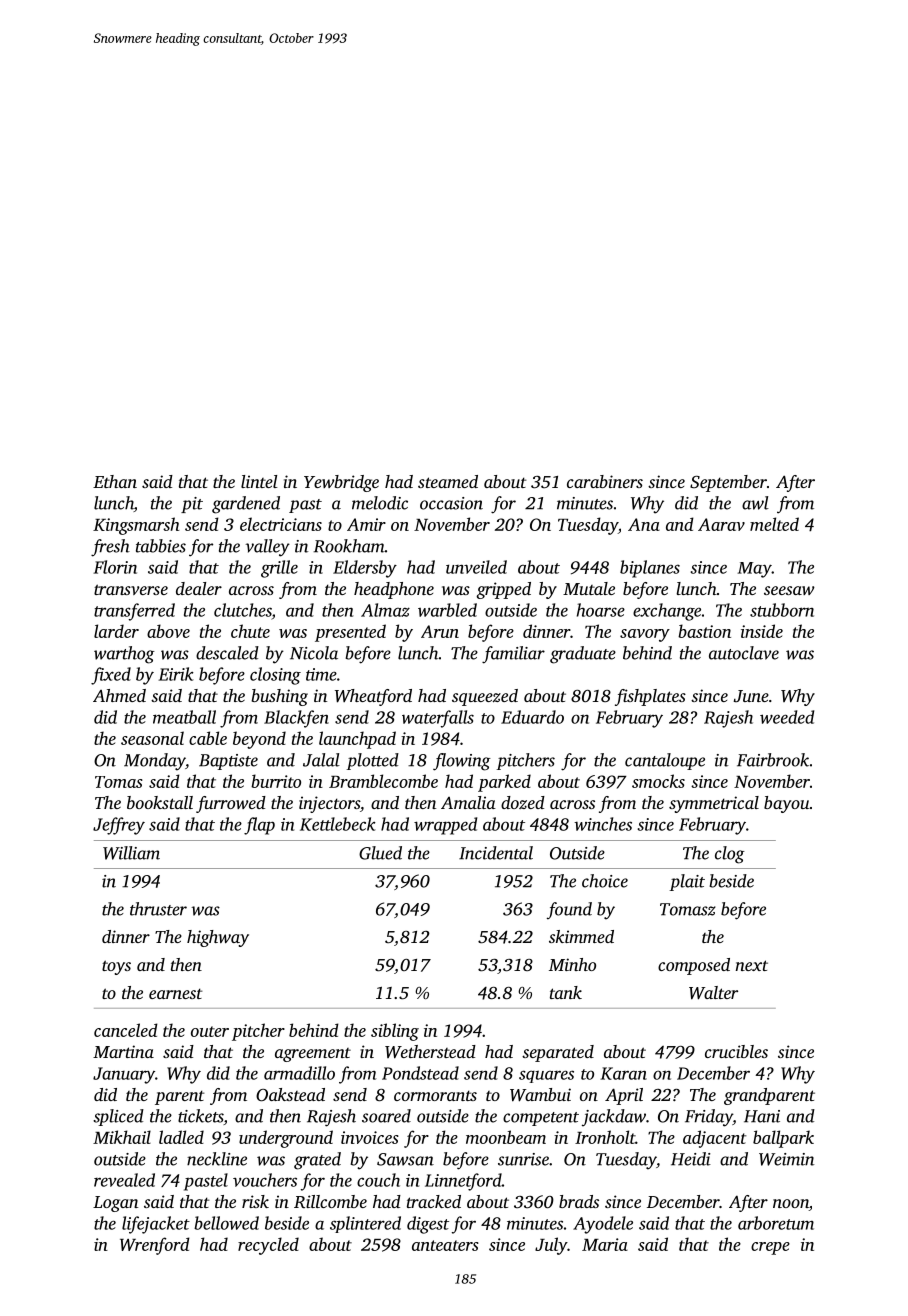 The image size is (908, 1316). What do you see at coordinates (541, 1119) in the screenshot?
I see `competent` at bounding box center [541, 1119].
